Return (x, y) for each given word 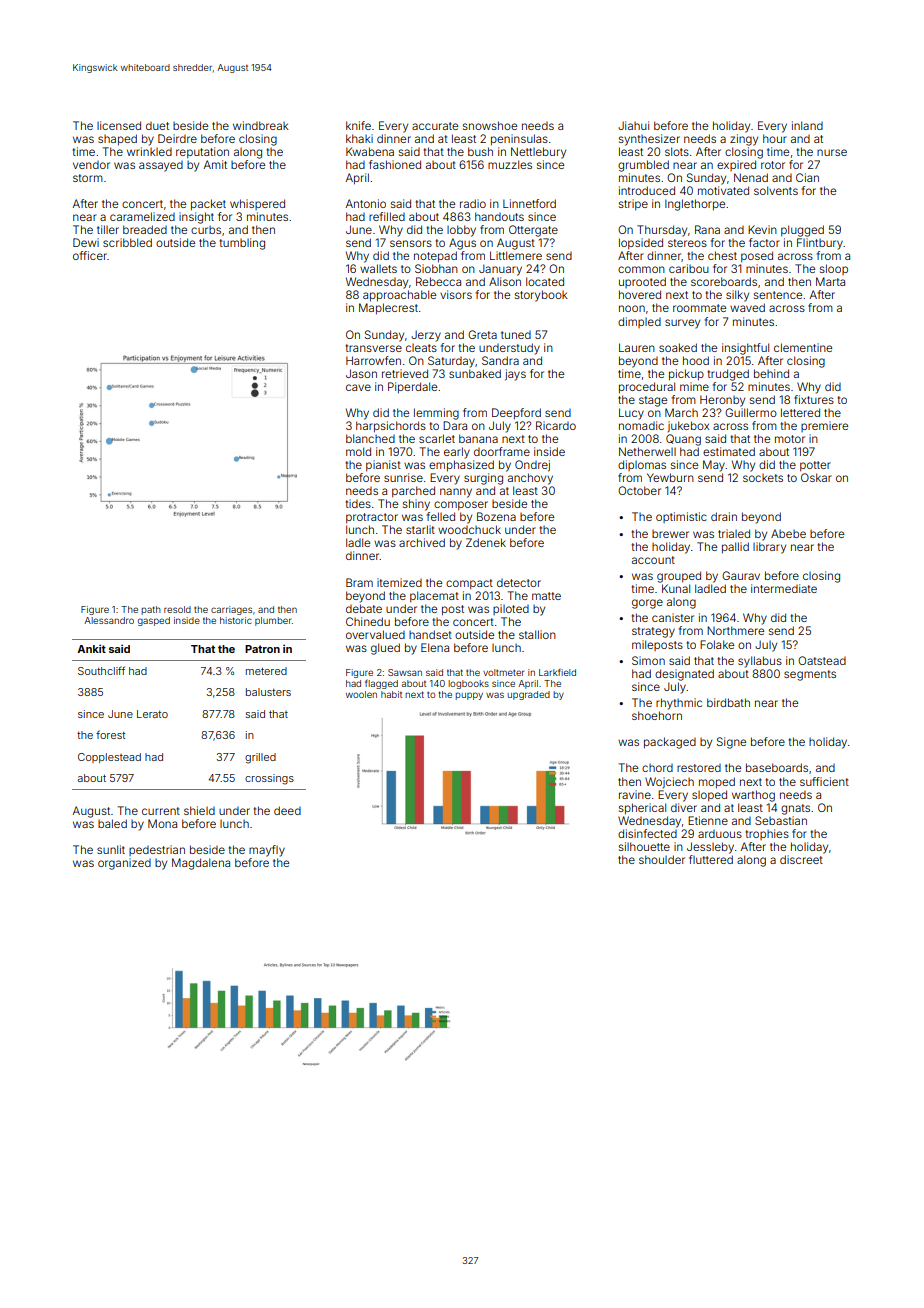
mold (358, 451)
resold (177, 609)
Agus (462, 244)
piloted (511, 609)
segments (810, 675)
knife (358, 125)
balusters (268, 692)
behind (771, 373)
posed (757, 257)
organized (124, 864)
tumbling (242, 244)
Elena (435, 647)
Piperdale (412, 388)
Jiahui (633, 125)
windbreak (261, 125)
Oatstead (822, 660)
